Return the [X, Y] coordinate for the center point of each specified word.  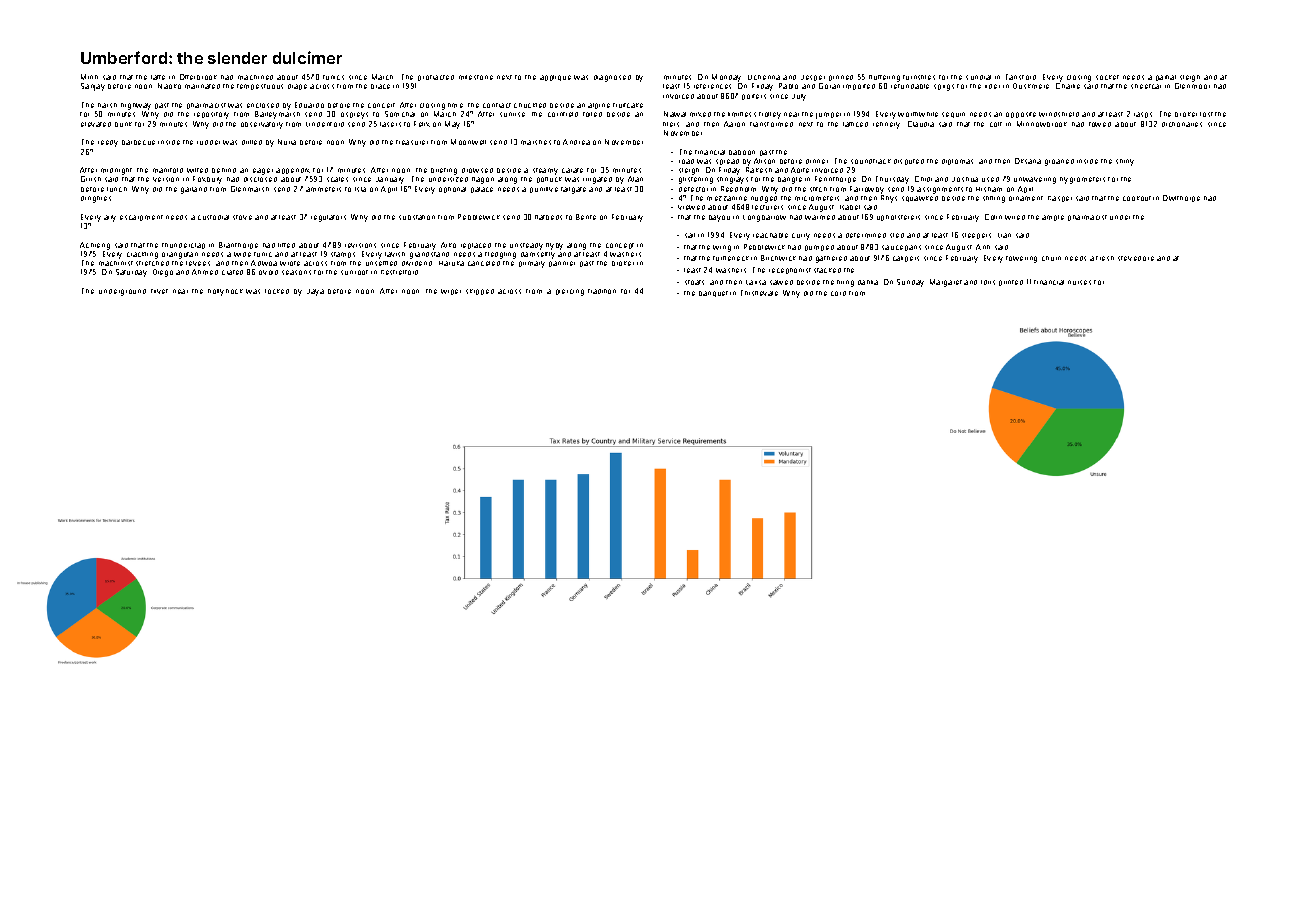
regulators [328, 218]
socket [1107, 77]
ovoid [268, 272]
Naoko [169, 86]
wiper [451, 292]
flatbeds [548, 217]
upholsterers [898, 218]
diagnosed [612, 78]
